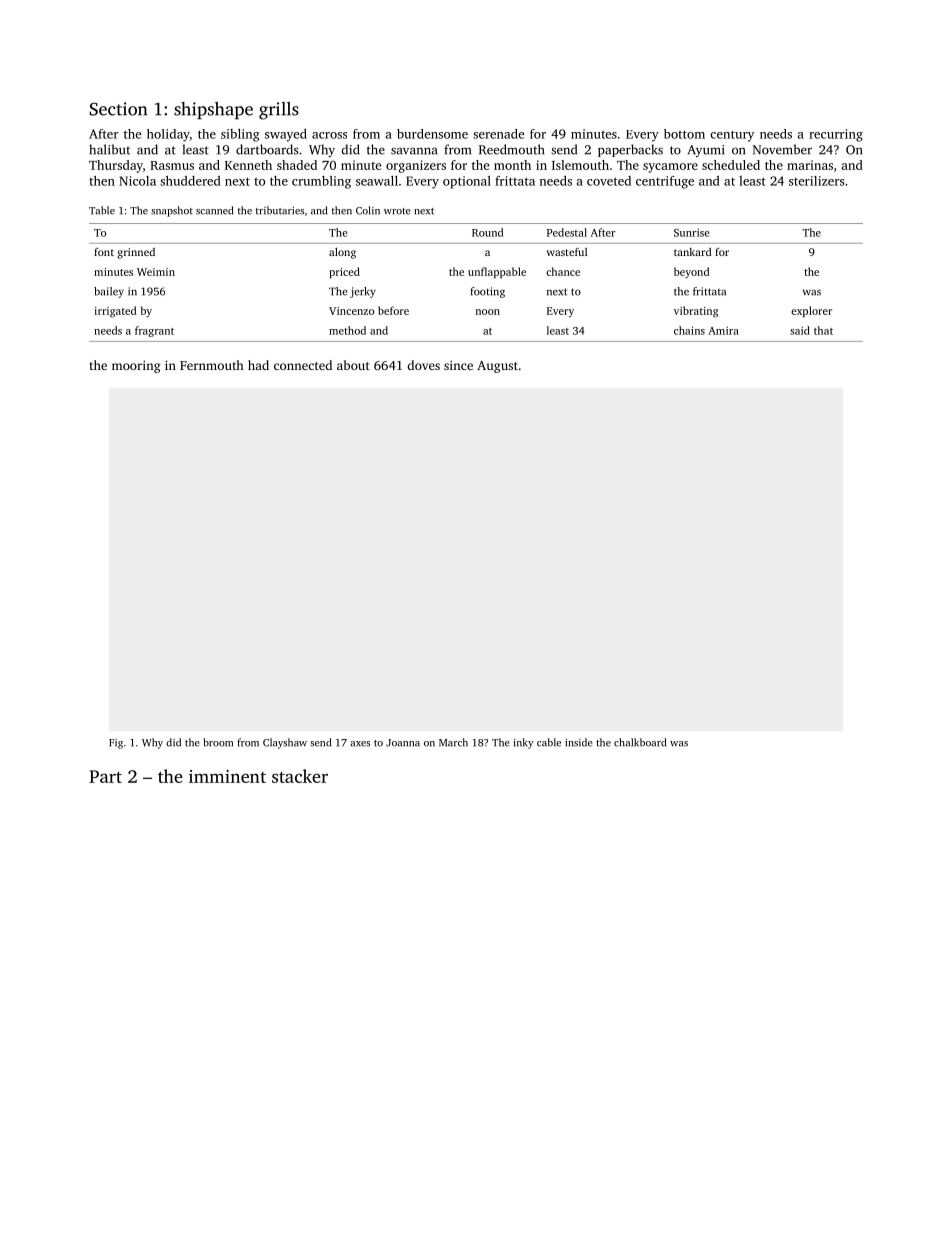 The height and width of the screenshot is (1233, 952). I want to click on cable, so click(549, 742).
